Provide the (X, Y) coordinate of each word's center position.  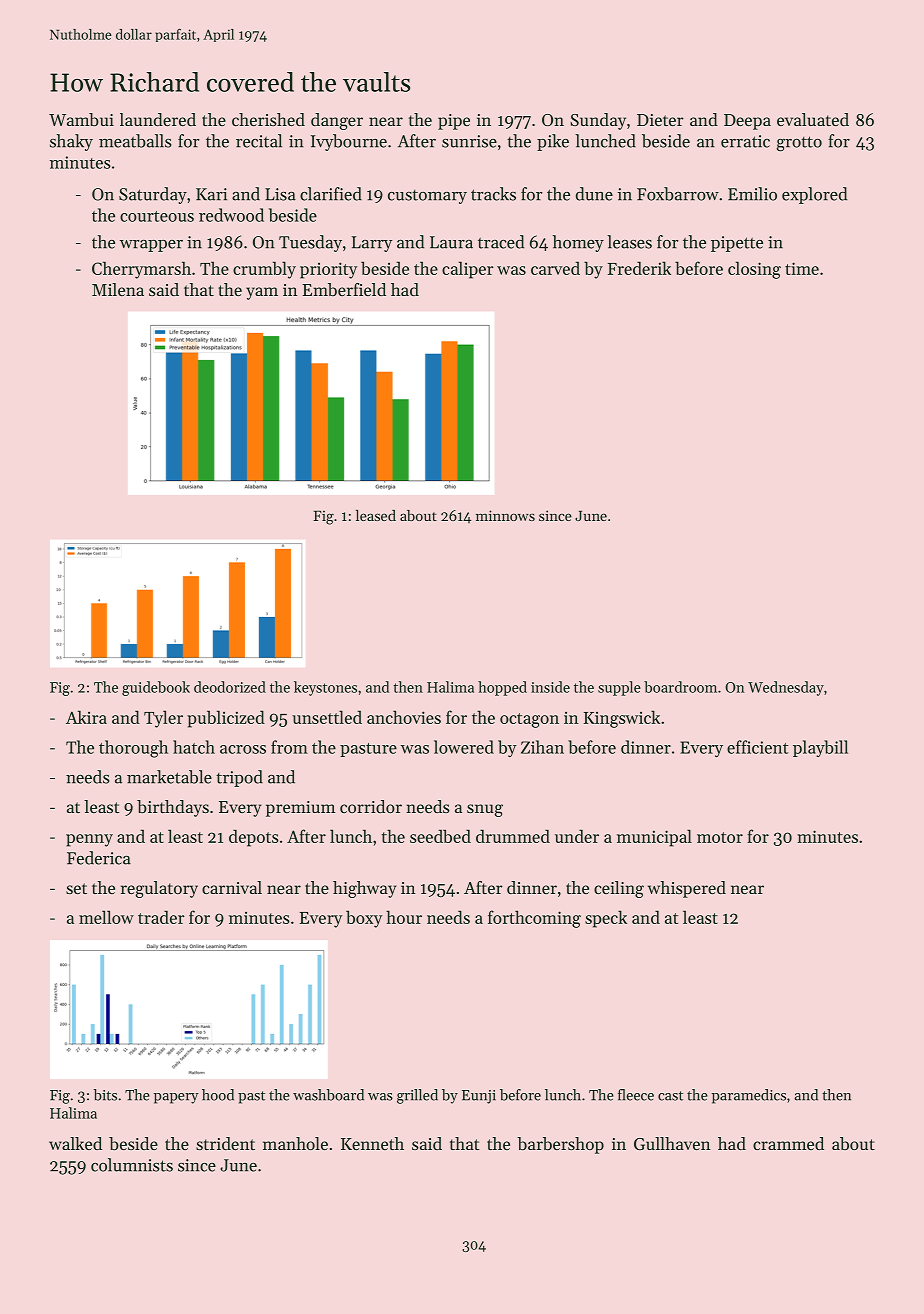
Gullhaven (672, 1143)
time (802, 268)
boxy (364, 919)
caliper (468, 270)
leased (376, 515)
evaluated (813, 119)
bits (105, 1095)
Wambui (81, 119)
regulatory (159, 889)
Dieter (660, 120)
